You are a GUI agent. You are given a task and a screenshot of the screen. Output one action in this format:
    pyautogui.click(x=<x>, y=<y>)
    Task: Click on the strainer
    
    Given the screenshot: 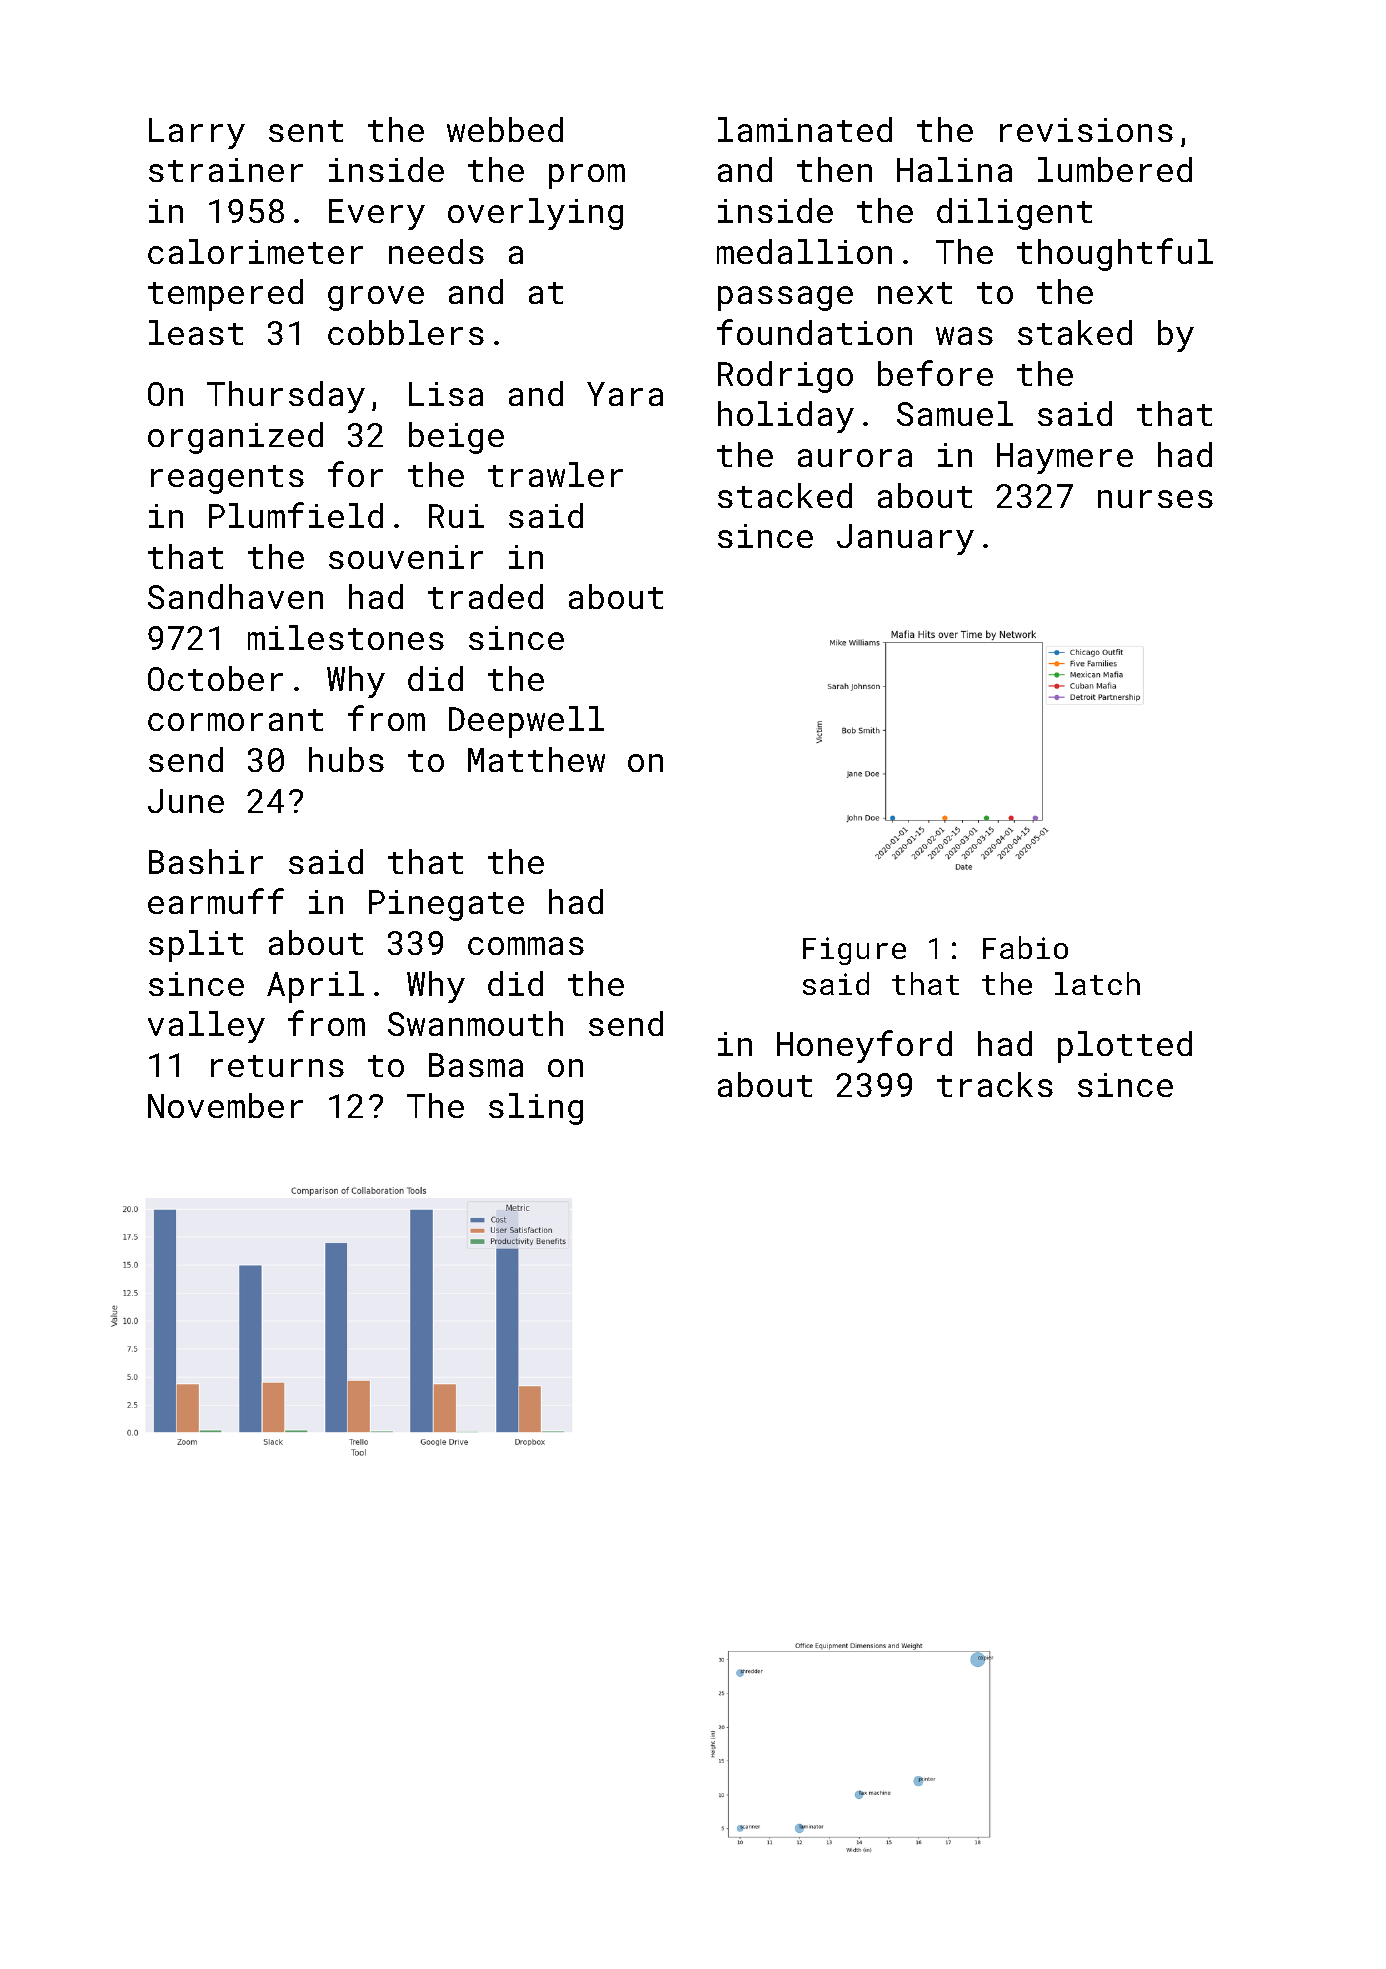 What is the action you would take?
    pyautogui.click(x=226, y=170)
